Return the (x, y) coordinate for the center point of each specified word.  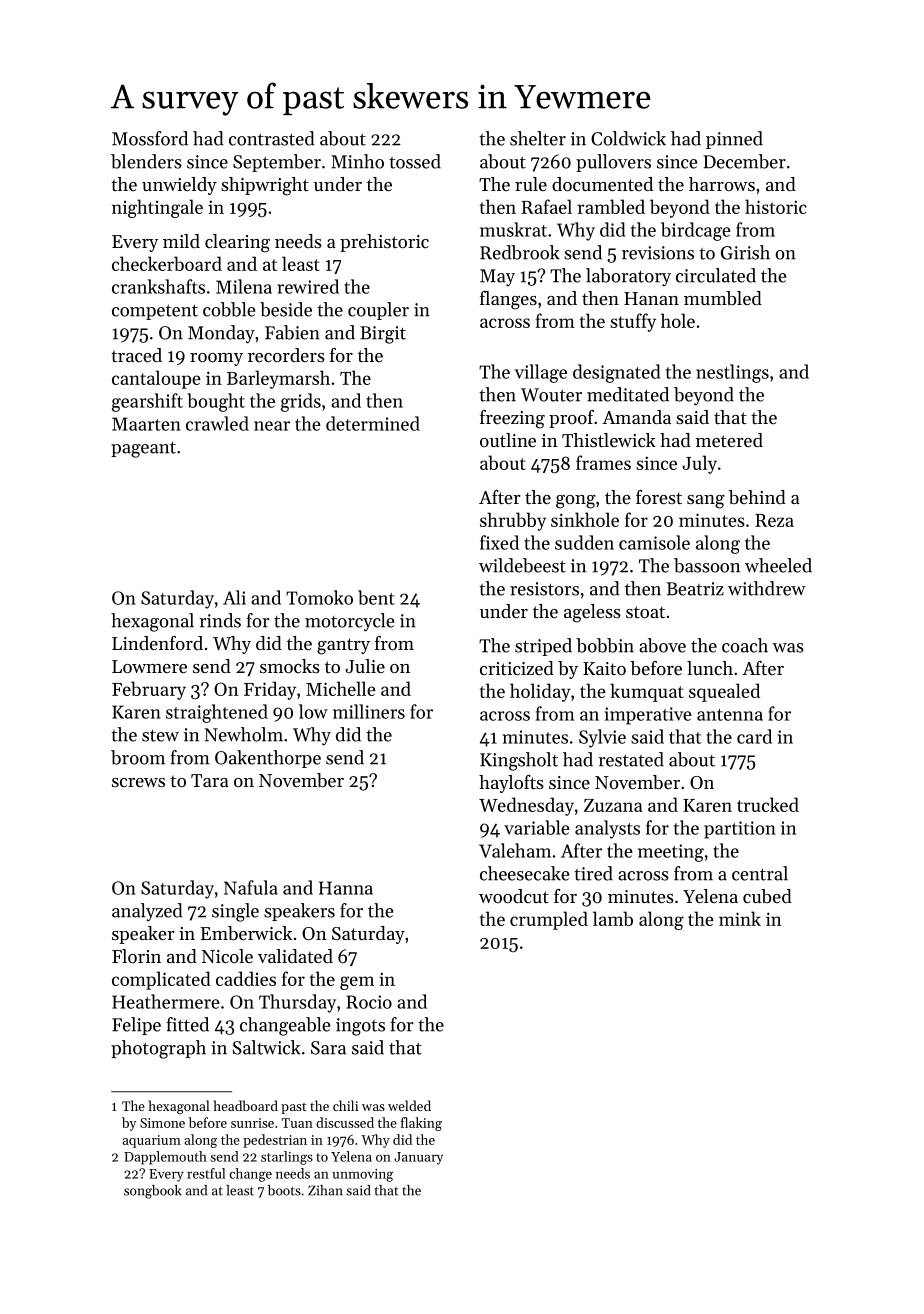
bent (376, 597)
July (699, 464)
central (760, 873)
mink (740, 918)
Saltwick (266, 1047)
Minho (357, 161)
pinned (734, 140)
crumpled (549, 920)
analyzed (147, 912)
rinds (220, 620)
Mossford (150, 138)
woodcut (514, 896)
